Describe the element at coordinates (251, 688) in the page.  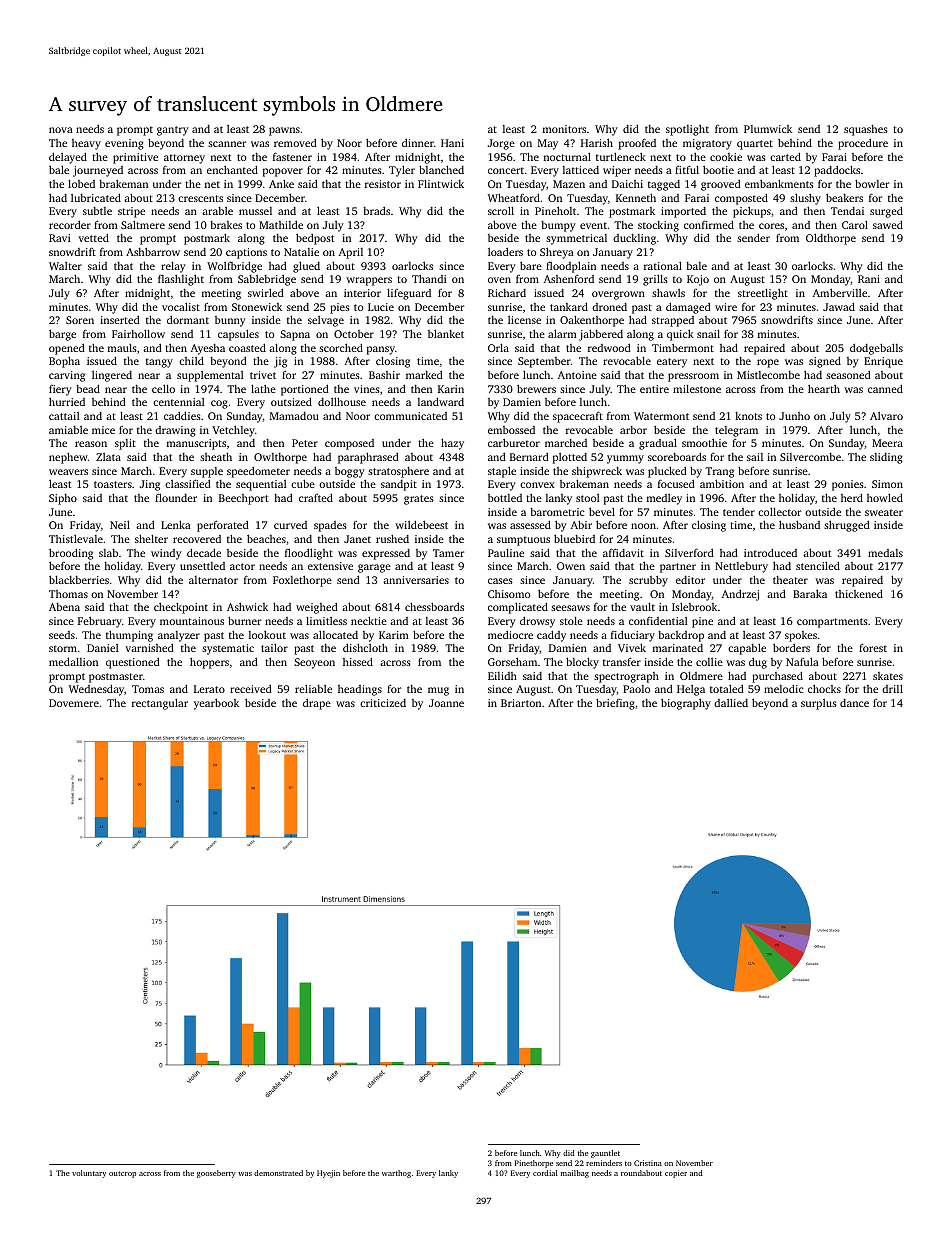
I see `received` at that location.
